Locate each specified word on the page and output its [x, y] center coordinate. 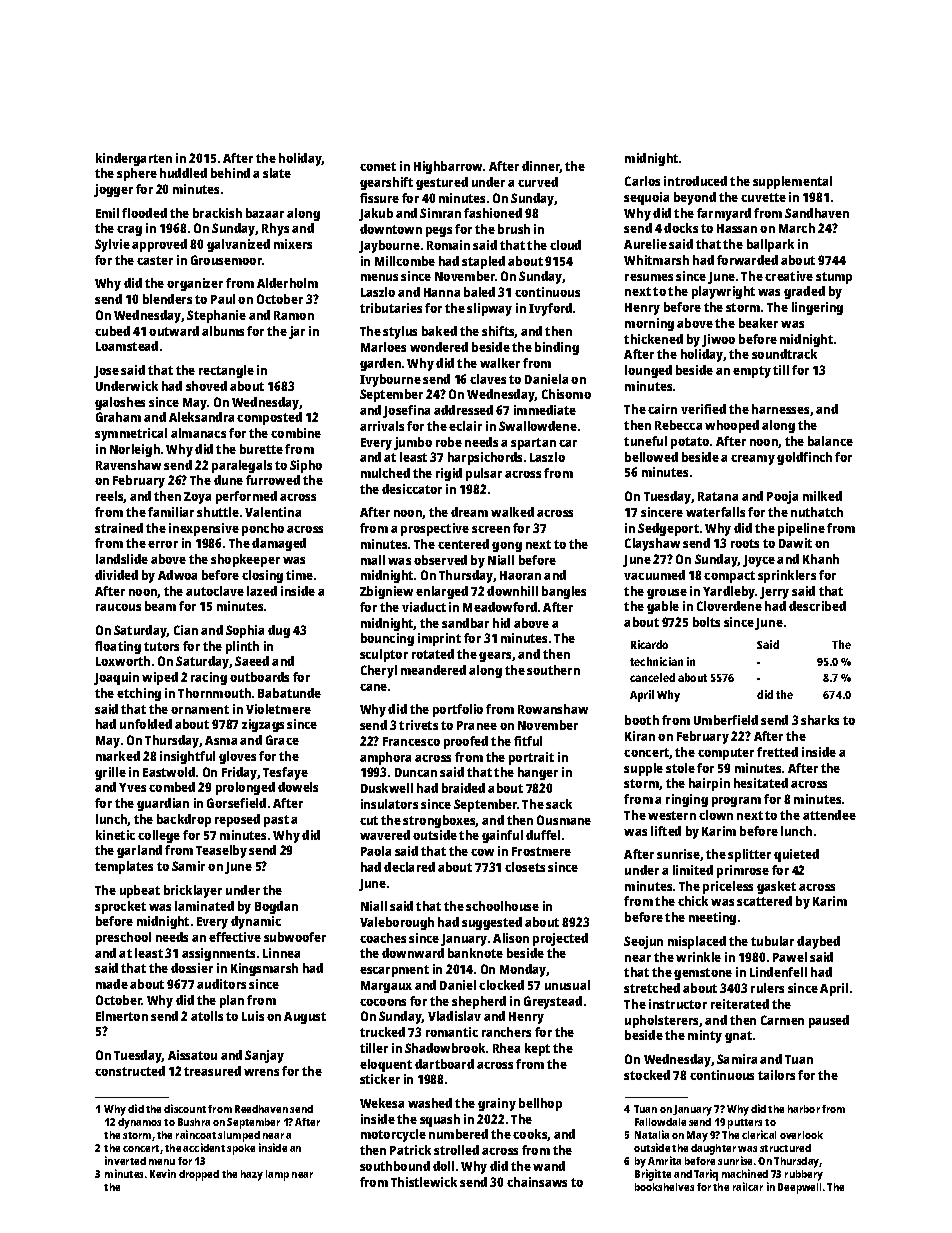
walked [512, 512]
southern [553, 670]
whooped [732, 426]
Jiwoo [718, 340]
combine [296, 433]
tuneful [645, 441]
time [299, 575]
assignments [218, 954]
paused [829, 1021]
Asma [221, 740]
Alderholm [287, 283]
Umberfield [726, 720]
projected [560, 939]
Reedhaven [261, 1109]
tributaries [391, 308]
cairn [662, 409]
